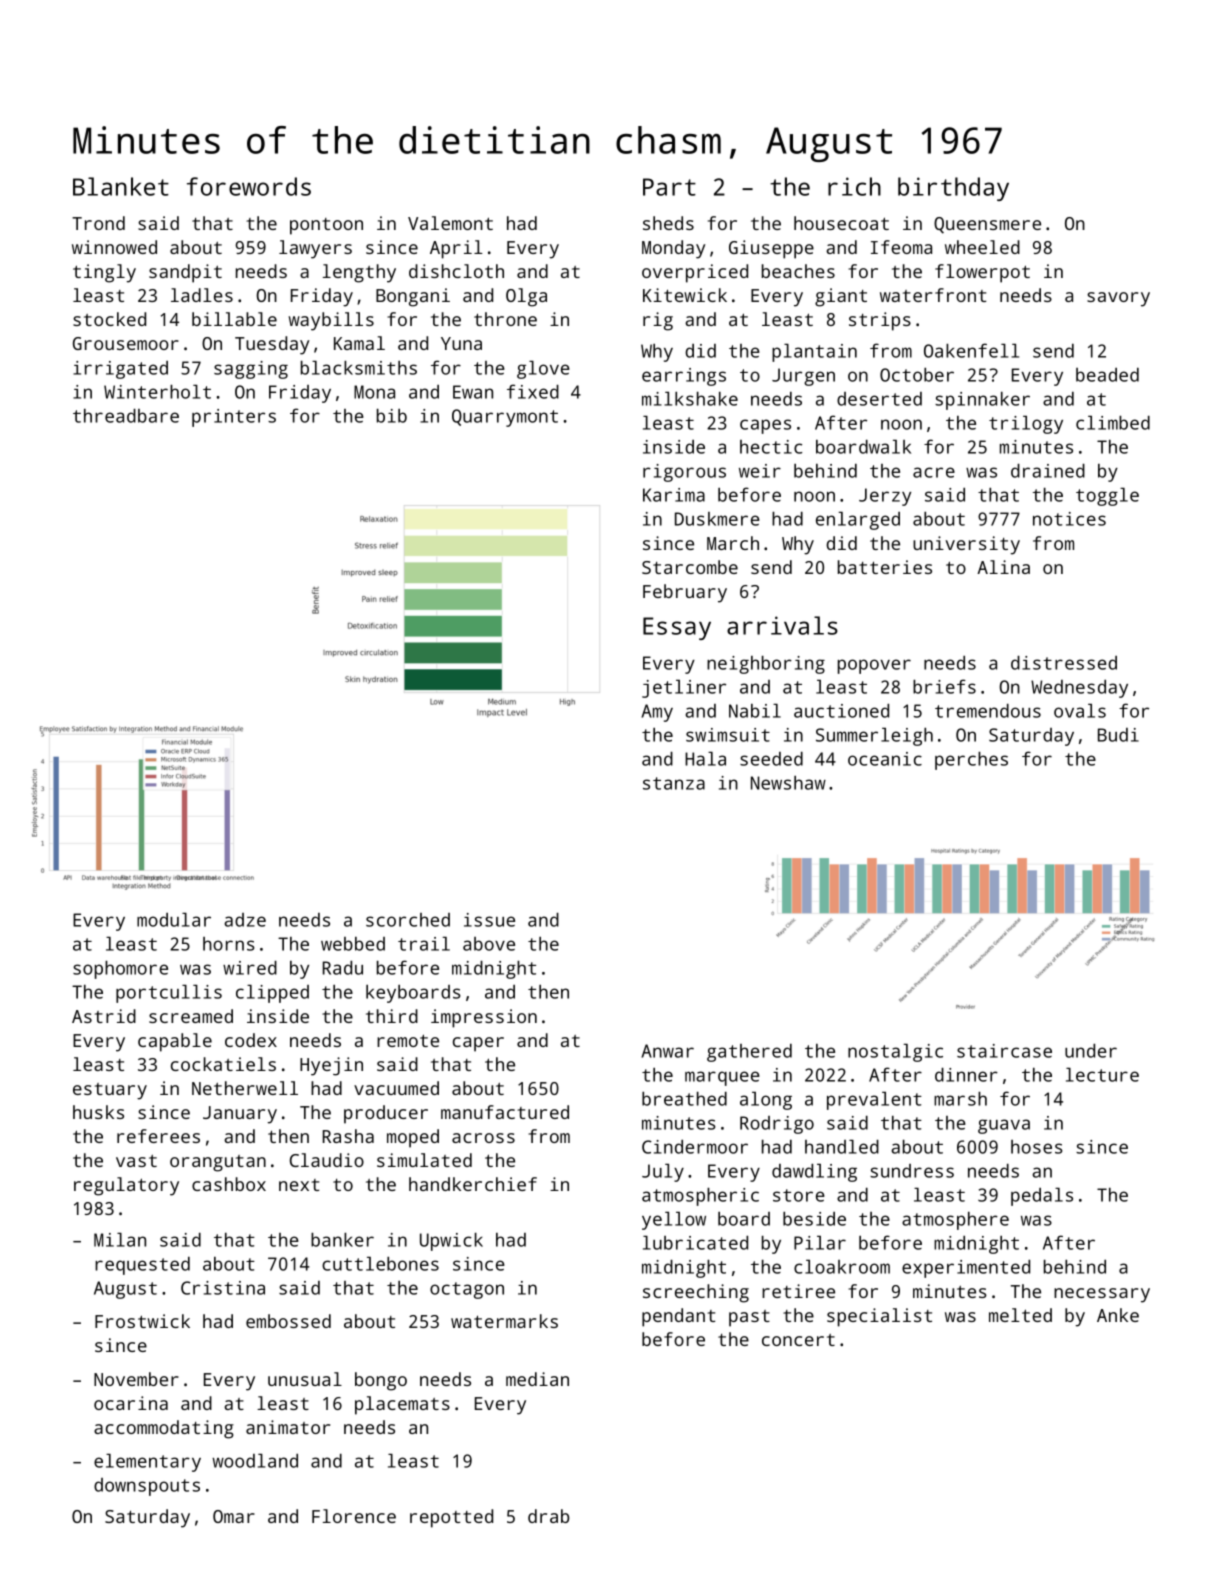 Image resolution: width=1229 pixels, height=1591 pixels. I want to click on dishcloth, so click(456, 271).
